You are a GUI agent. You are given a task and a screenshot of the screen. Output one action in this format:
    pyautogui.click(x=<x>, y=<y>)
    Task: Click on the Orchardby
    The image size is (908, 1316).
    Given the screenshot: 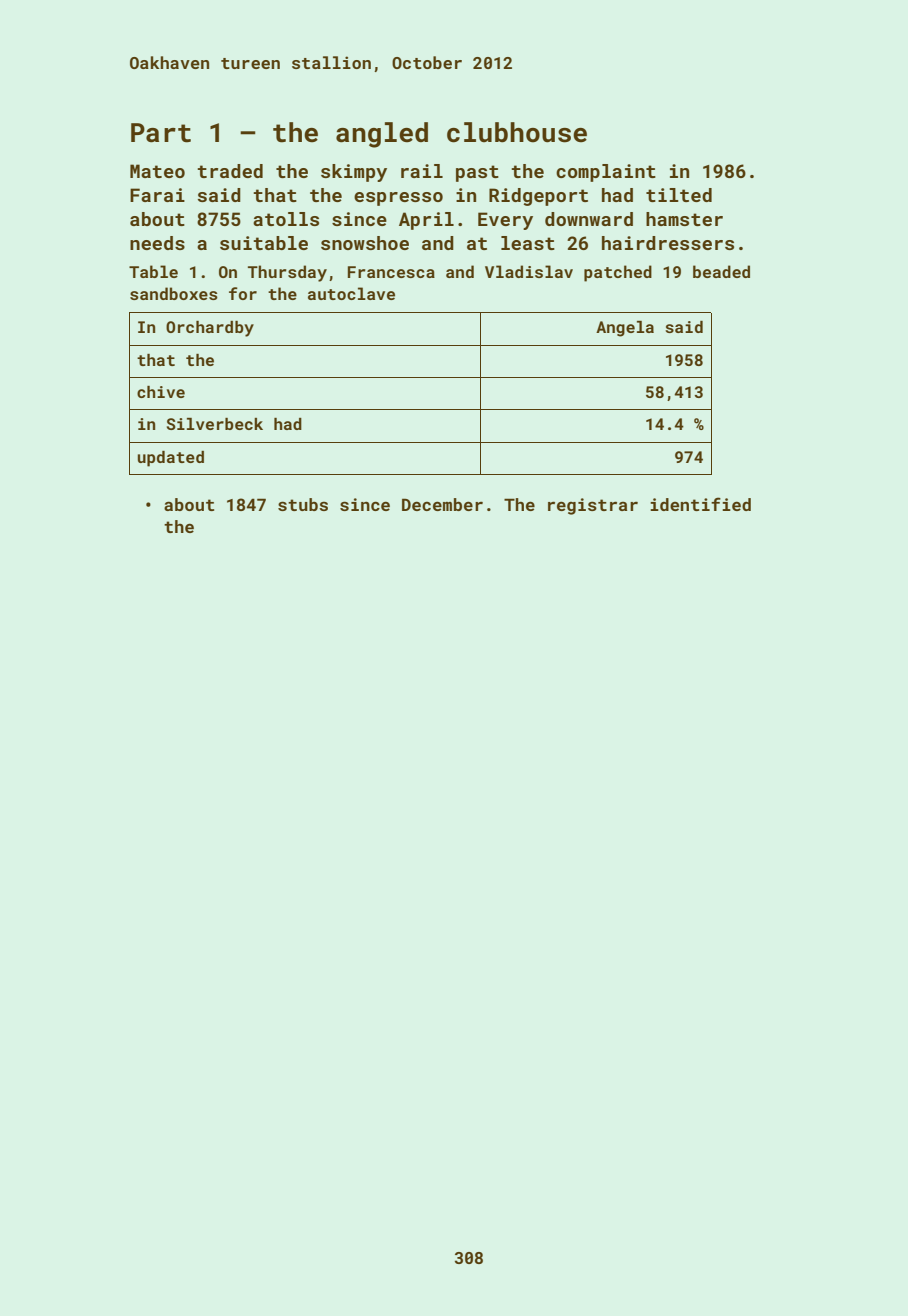 What is the action you would take?
    pyautogui.click(x=210, y=329)
